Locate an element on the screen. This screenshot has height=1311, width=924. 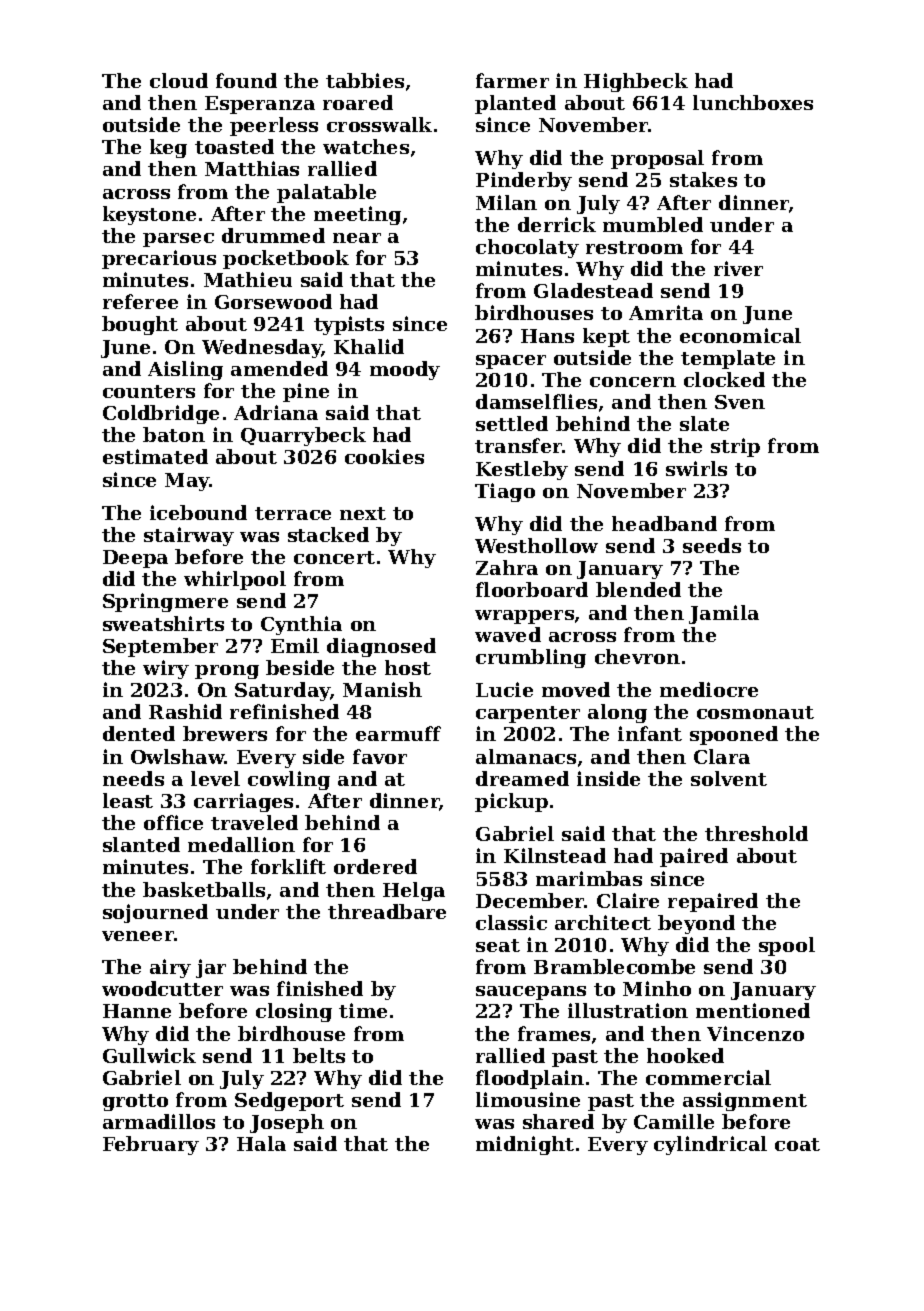
crumbling is located at coordinates (531, 658).
